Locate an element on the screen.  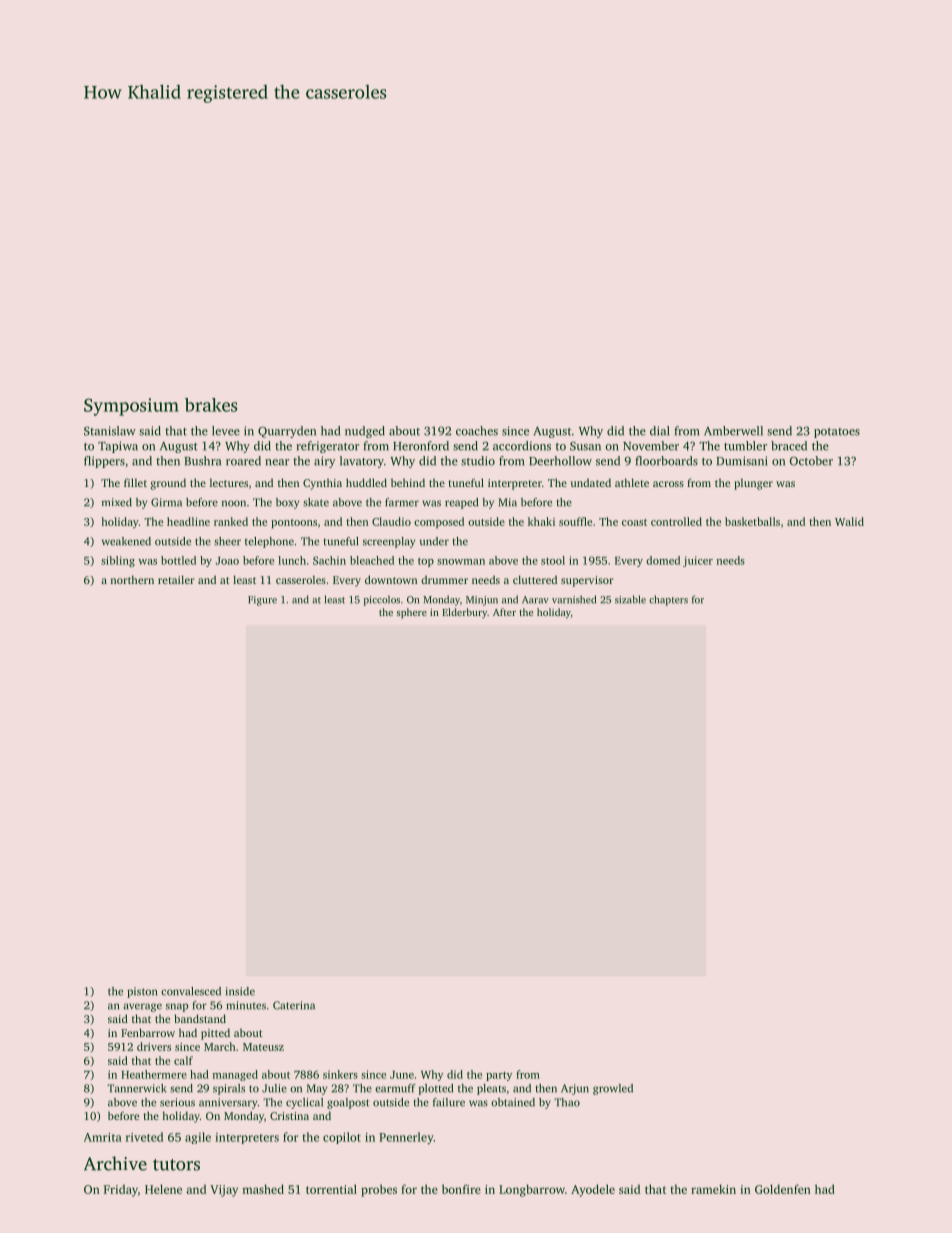
basketballs is located at coordinates (752, 521).
